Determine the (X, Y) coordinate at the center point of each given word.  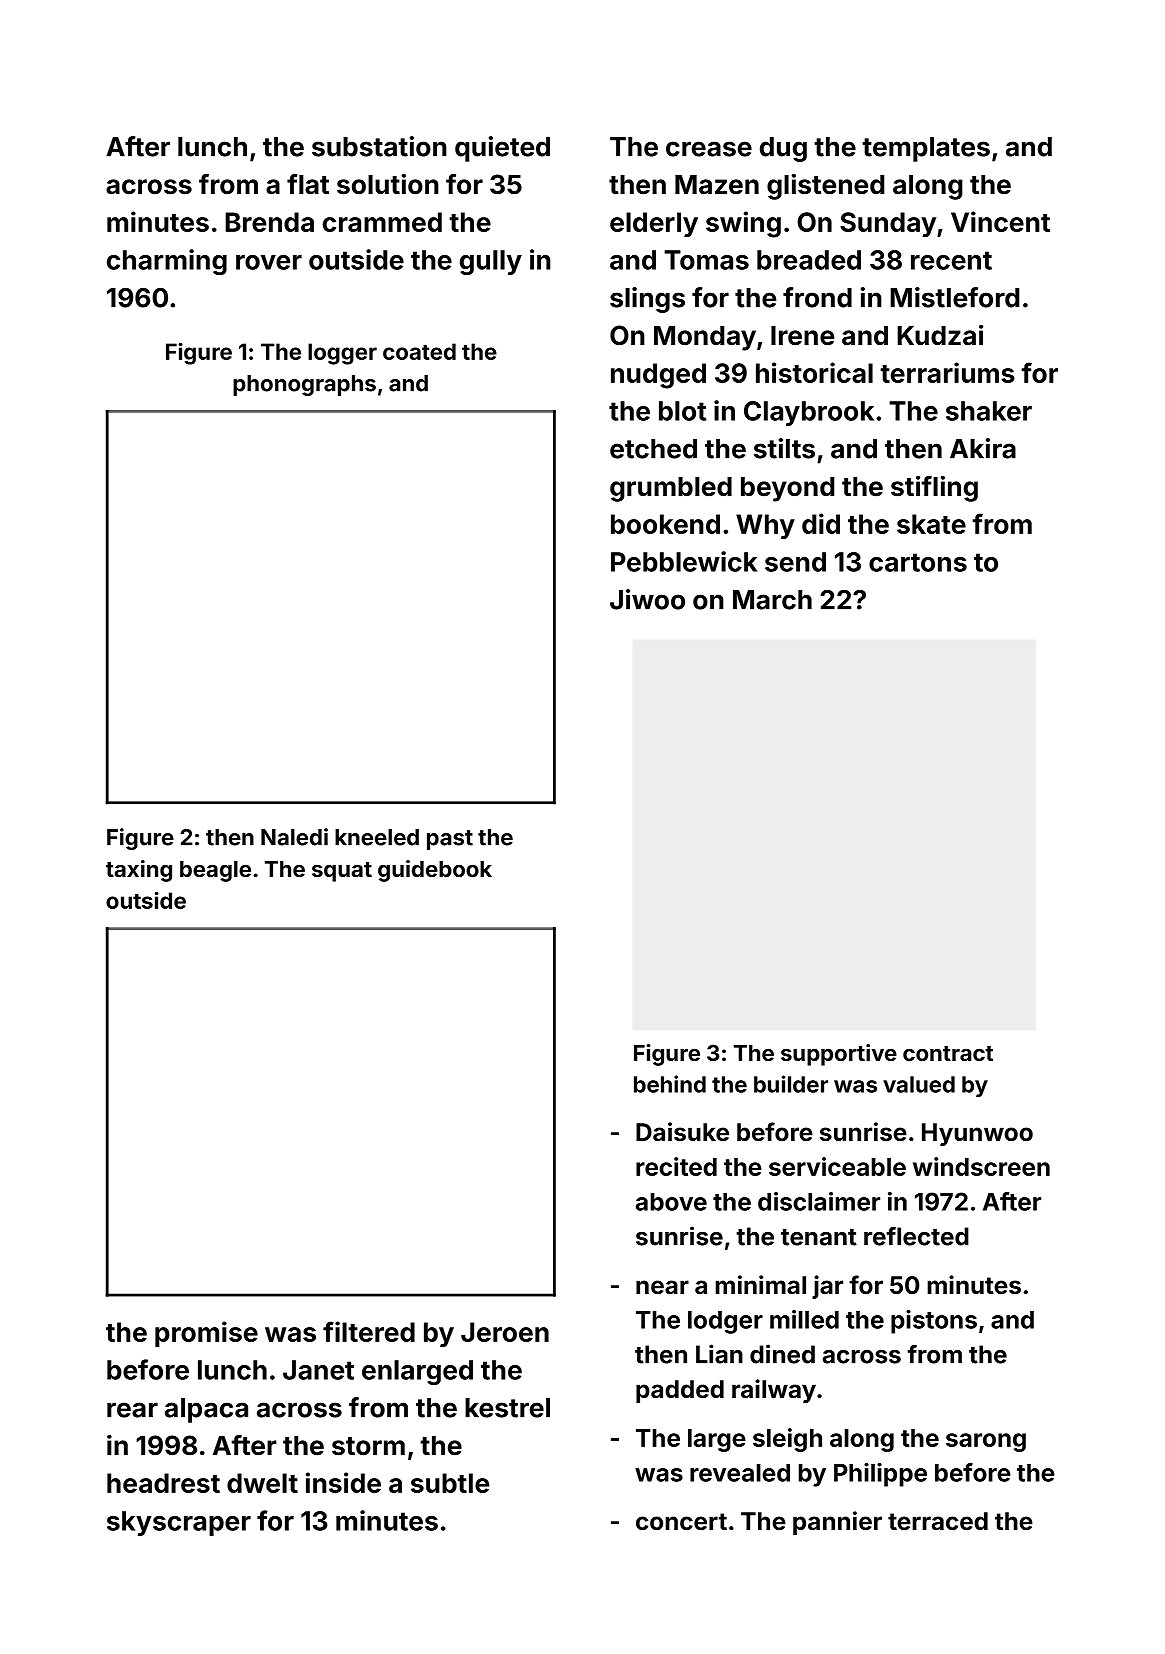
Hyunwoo (977, 1134)
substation (379, 146)
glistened (825, 187)
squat (342, 872)
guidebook (435, 871)
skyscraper (179, 1523)
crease (709, 149)
